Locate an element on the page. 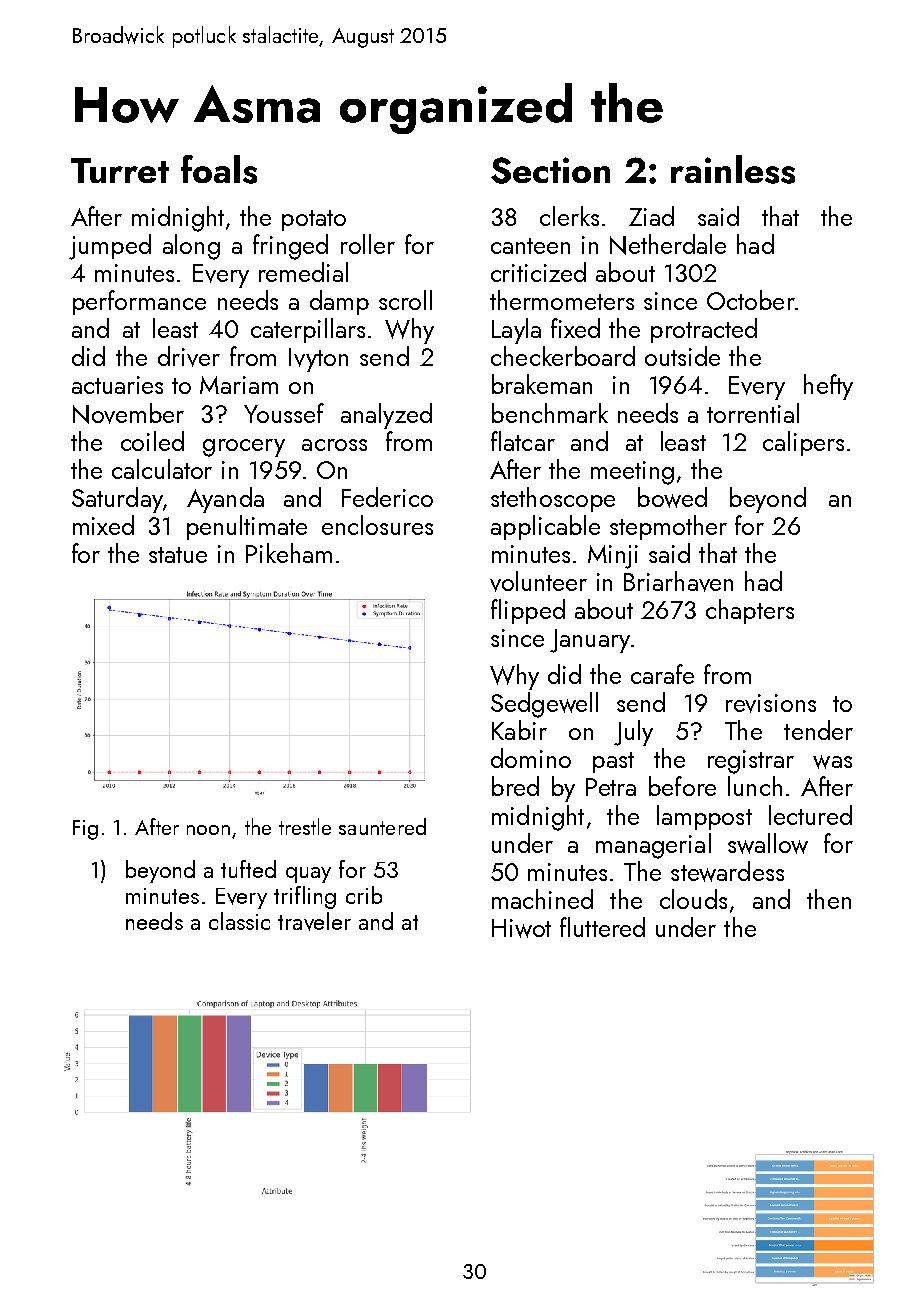 Image resolution: width=924 pixels, height=1311 pixels. foals is located at coordinates (219, 169).
